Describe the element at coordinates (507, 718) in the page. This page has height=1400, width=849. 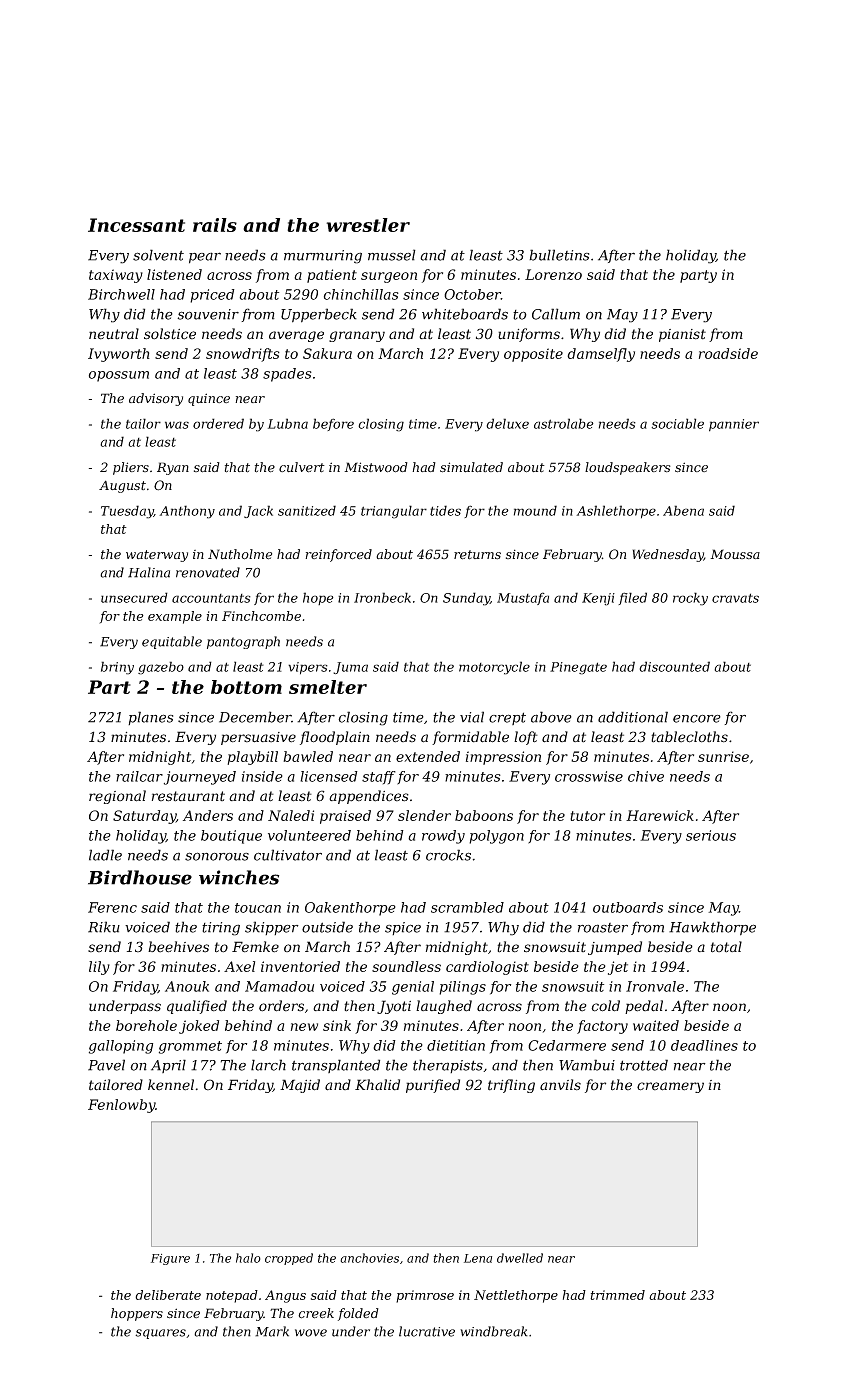
I see `crept` at that location.
